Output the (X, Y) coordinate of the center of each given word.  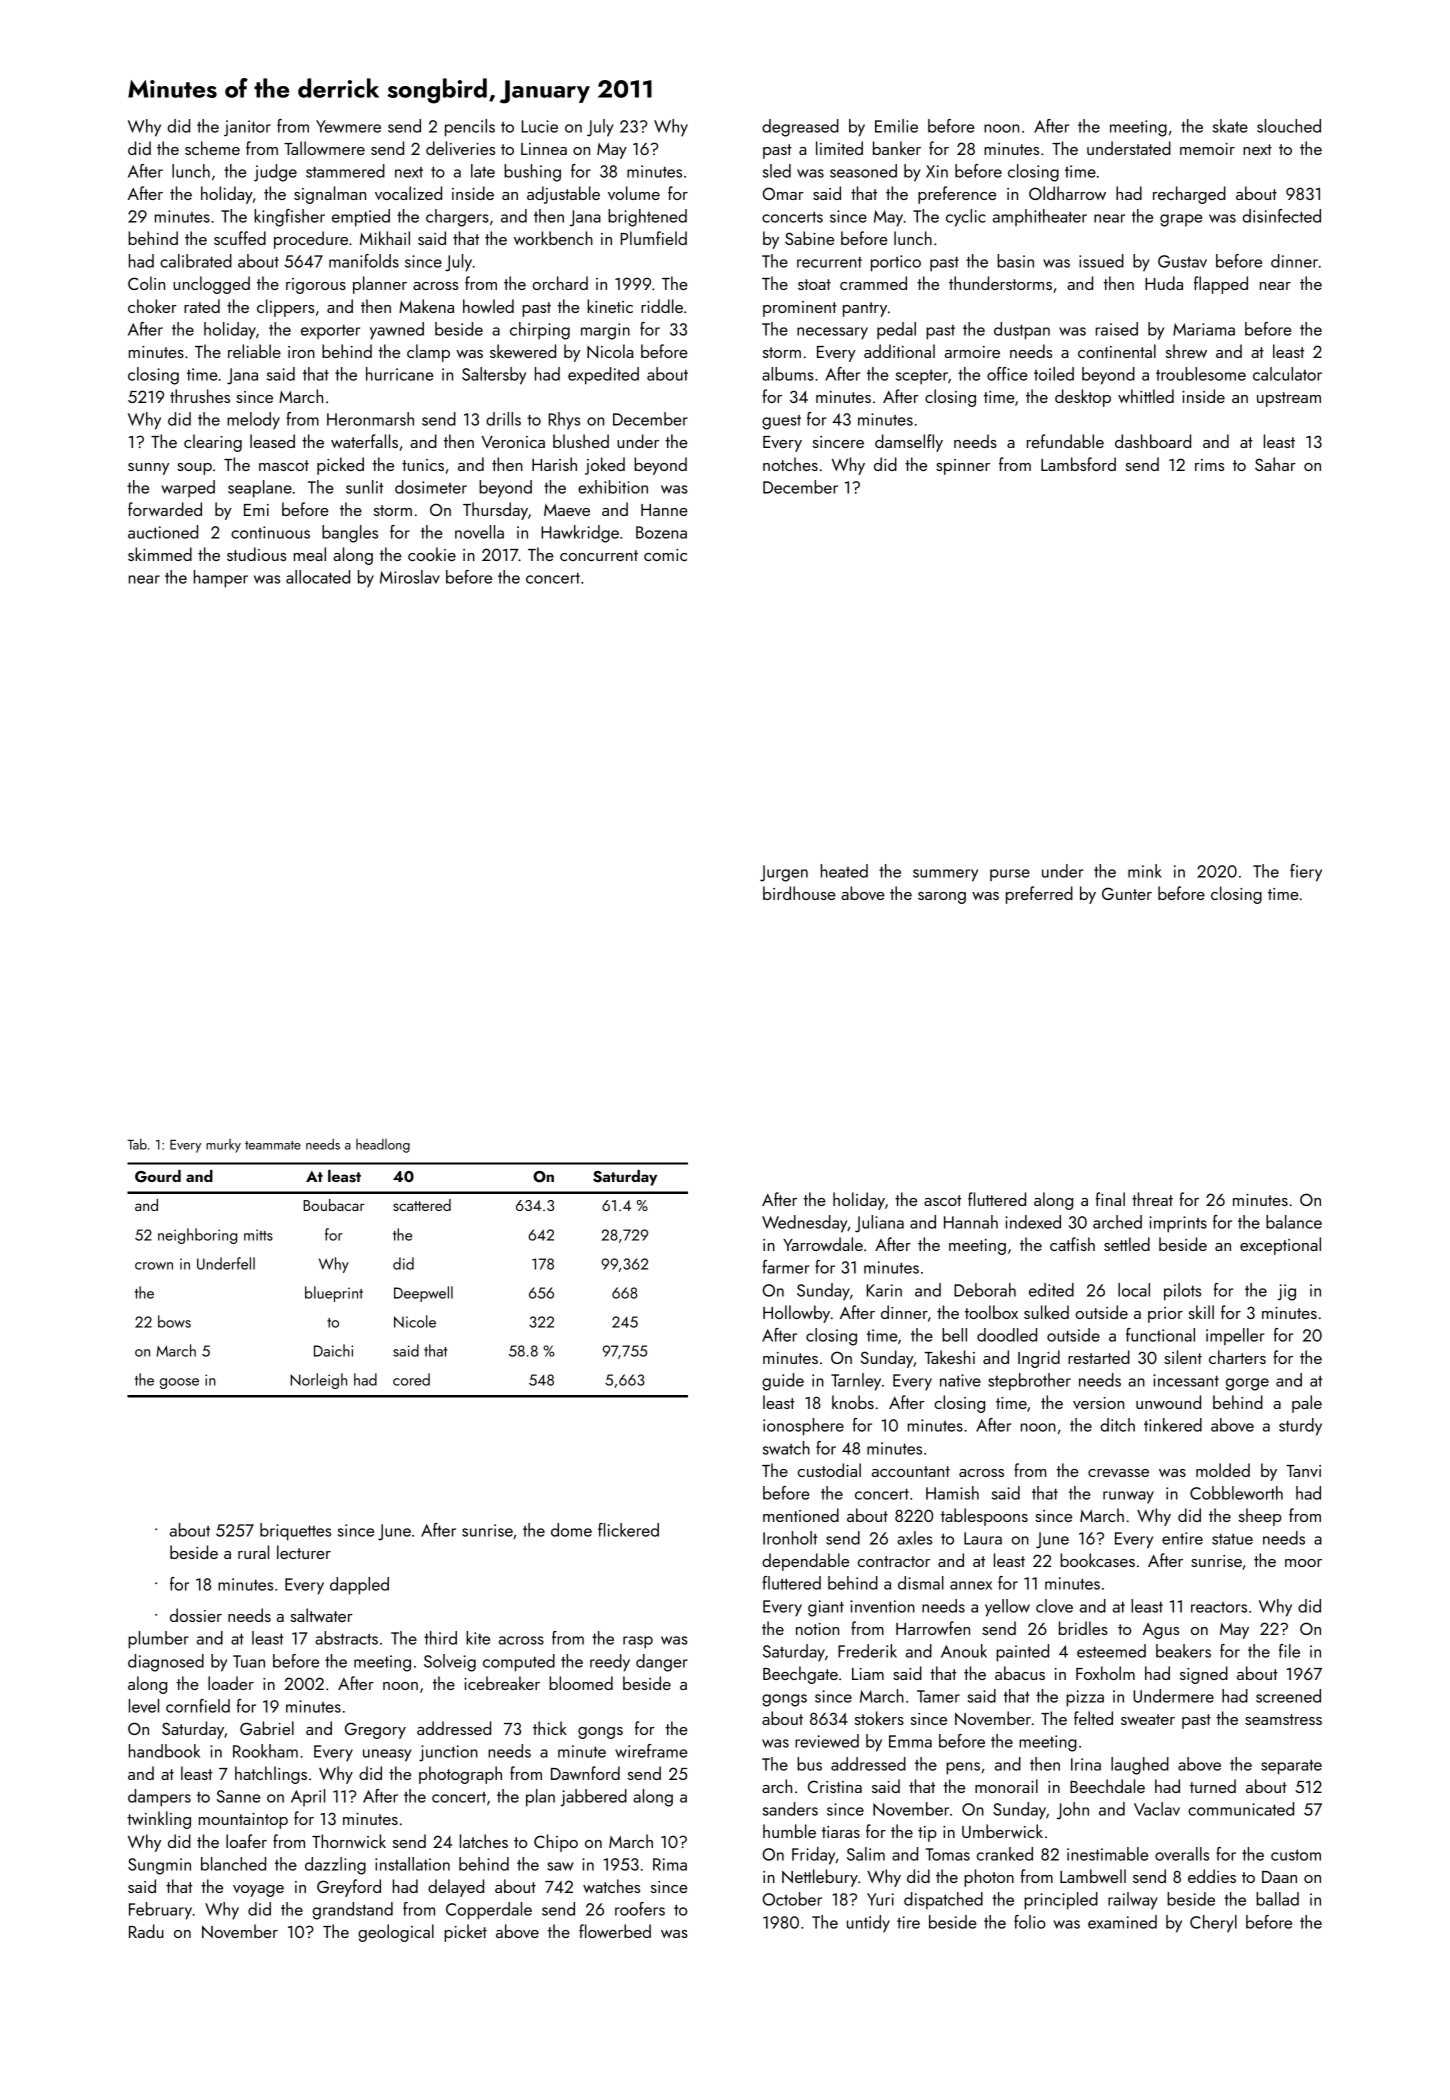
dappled (359, 1586)
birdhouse (799, 893)
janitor (247, 128)
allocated (318, 577)
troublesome (1201, 374)
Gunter (1127, 893)
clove (1054, 1606)
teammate (273, 1145)
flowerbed (615, 1931)
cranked (1005, 1854)
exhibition (613, 487)
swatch (786, 1448)
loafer (246, 1841)
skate (1230, 126)
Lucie (540, 126)
